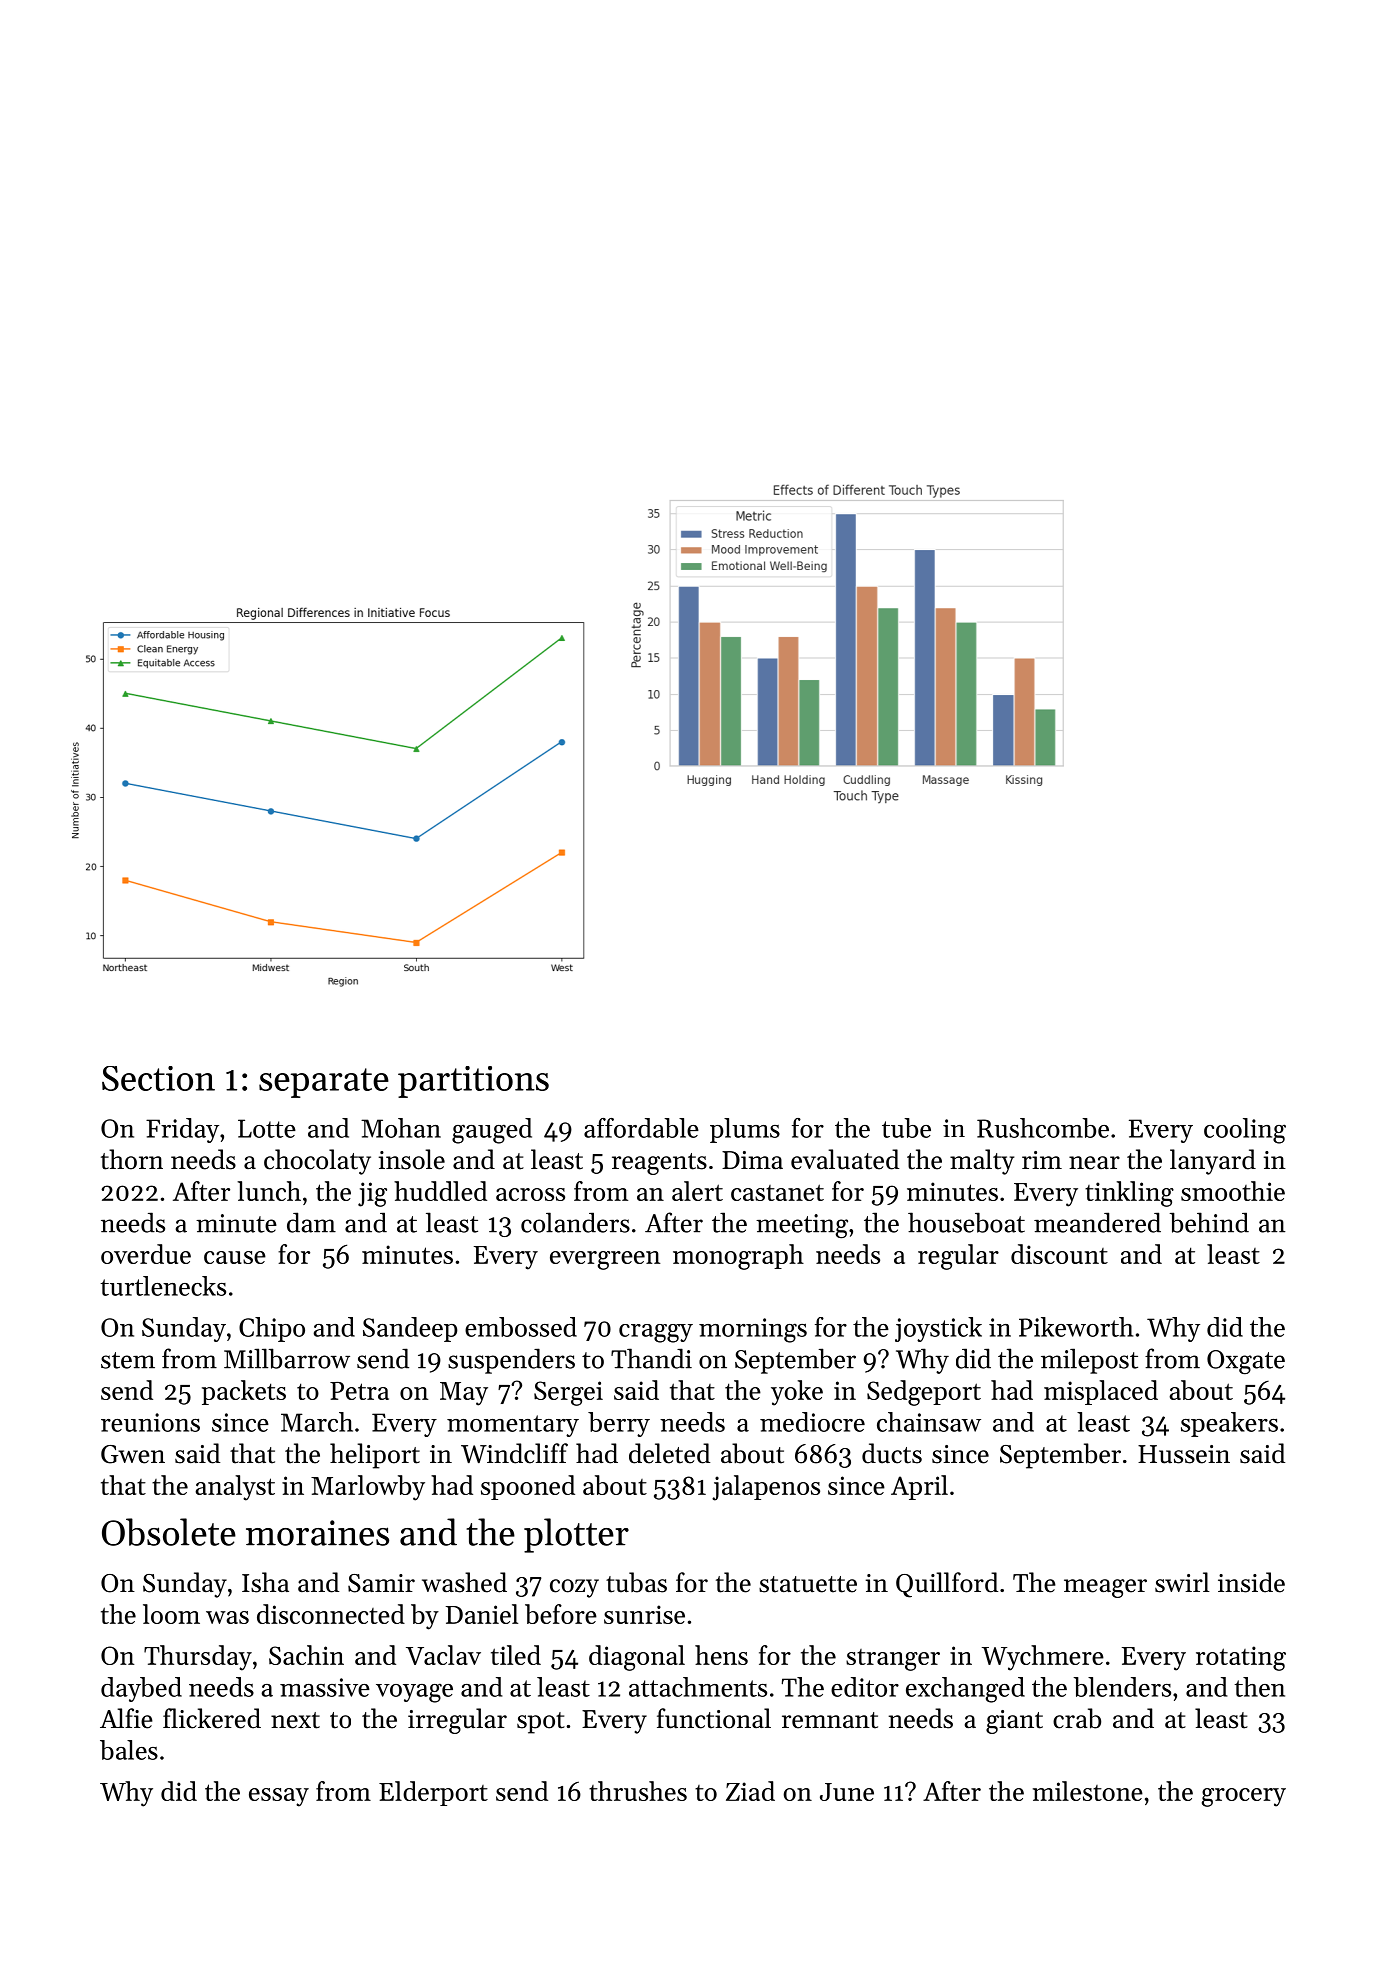 Image resolution: width=1386 pixels, height=1969 pixels. I want to click on Quillford, so click(947, 1585).
